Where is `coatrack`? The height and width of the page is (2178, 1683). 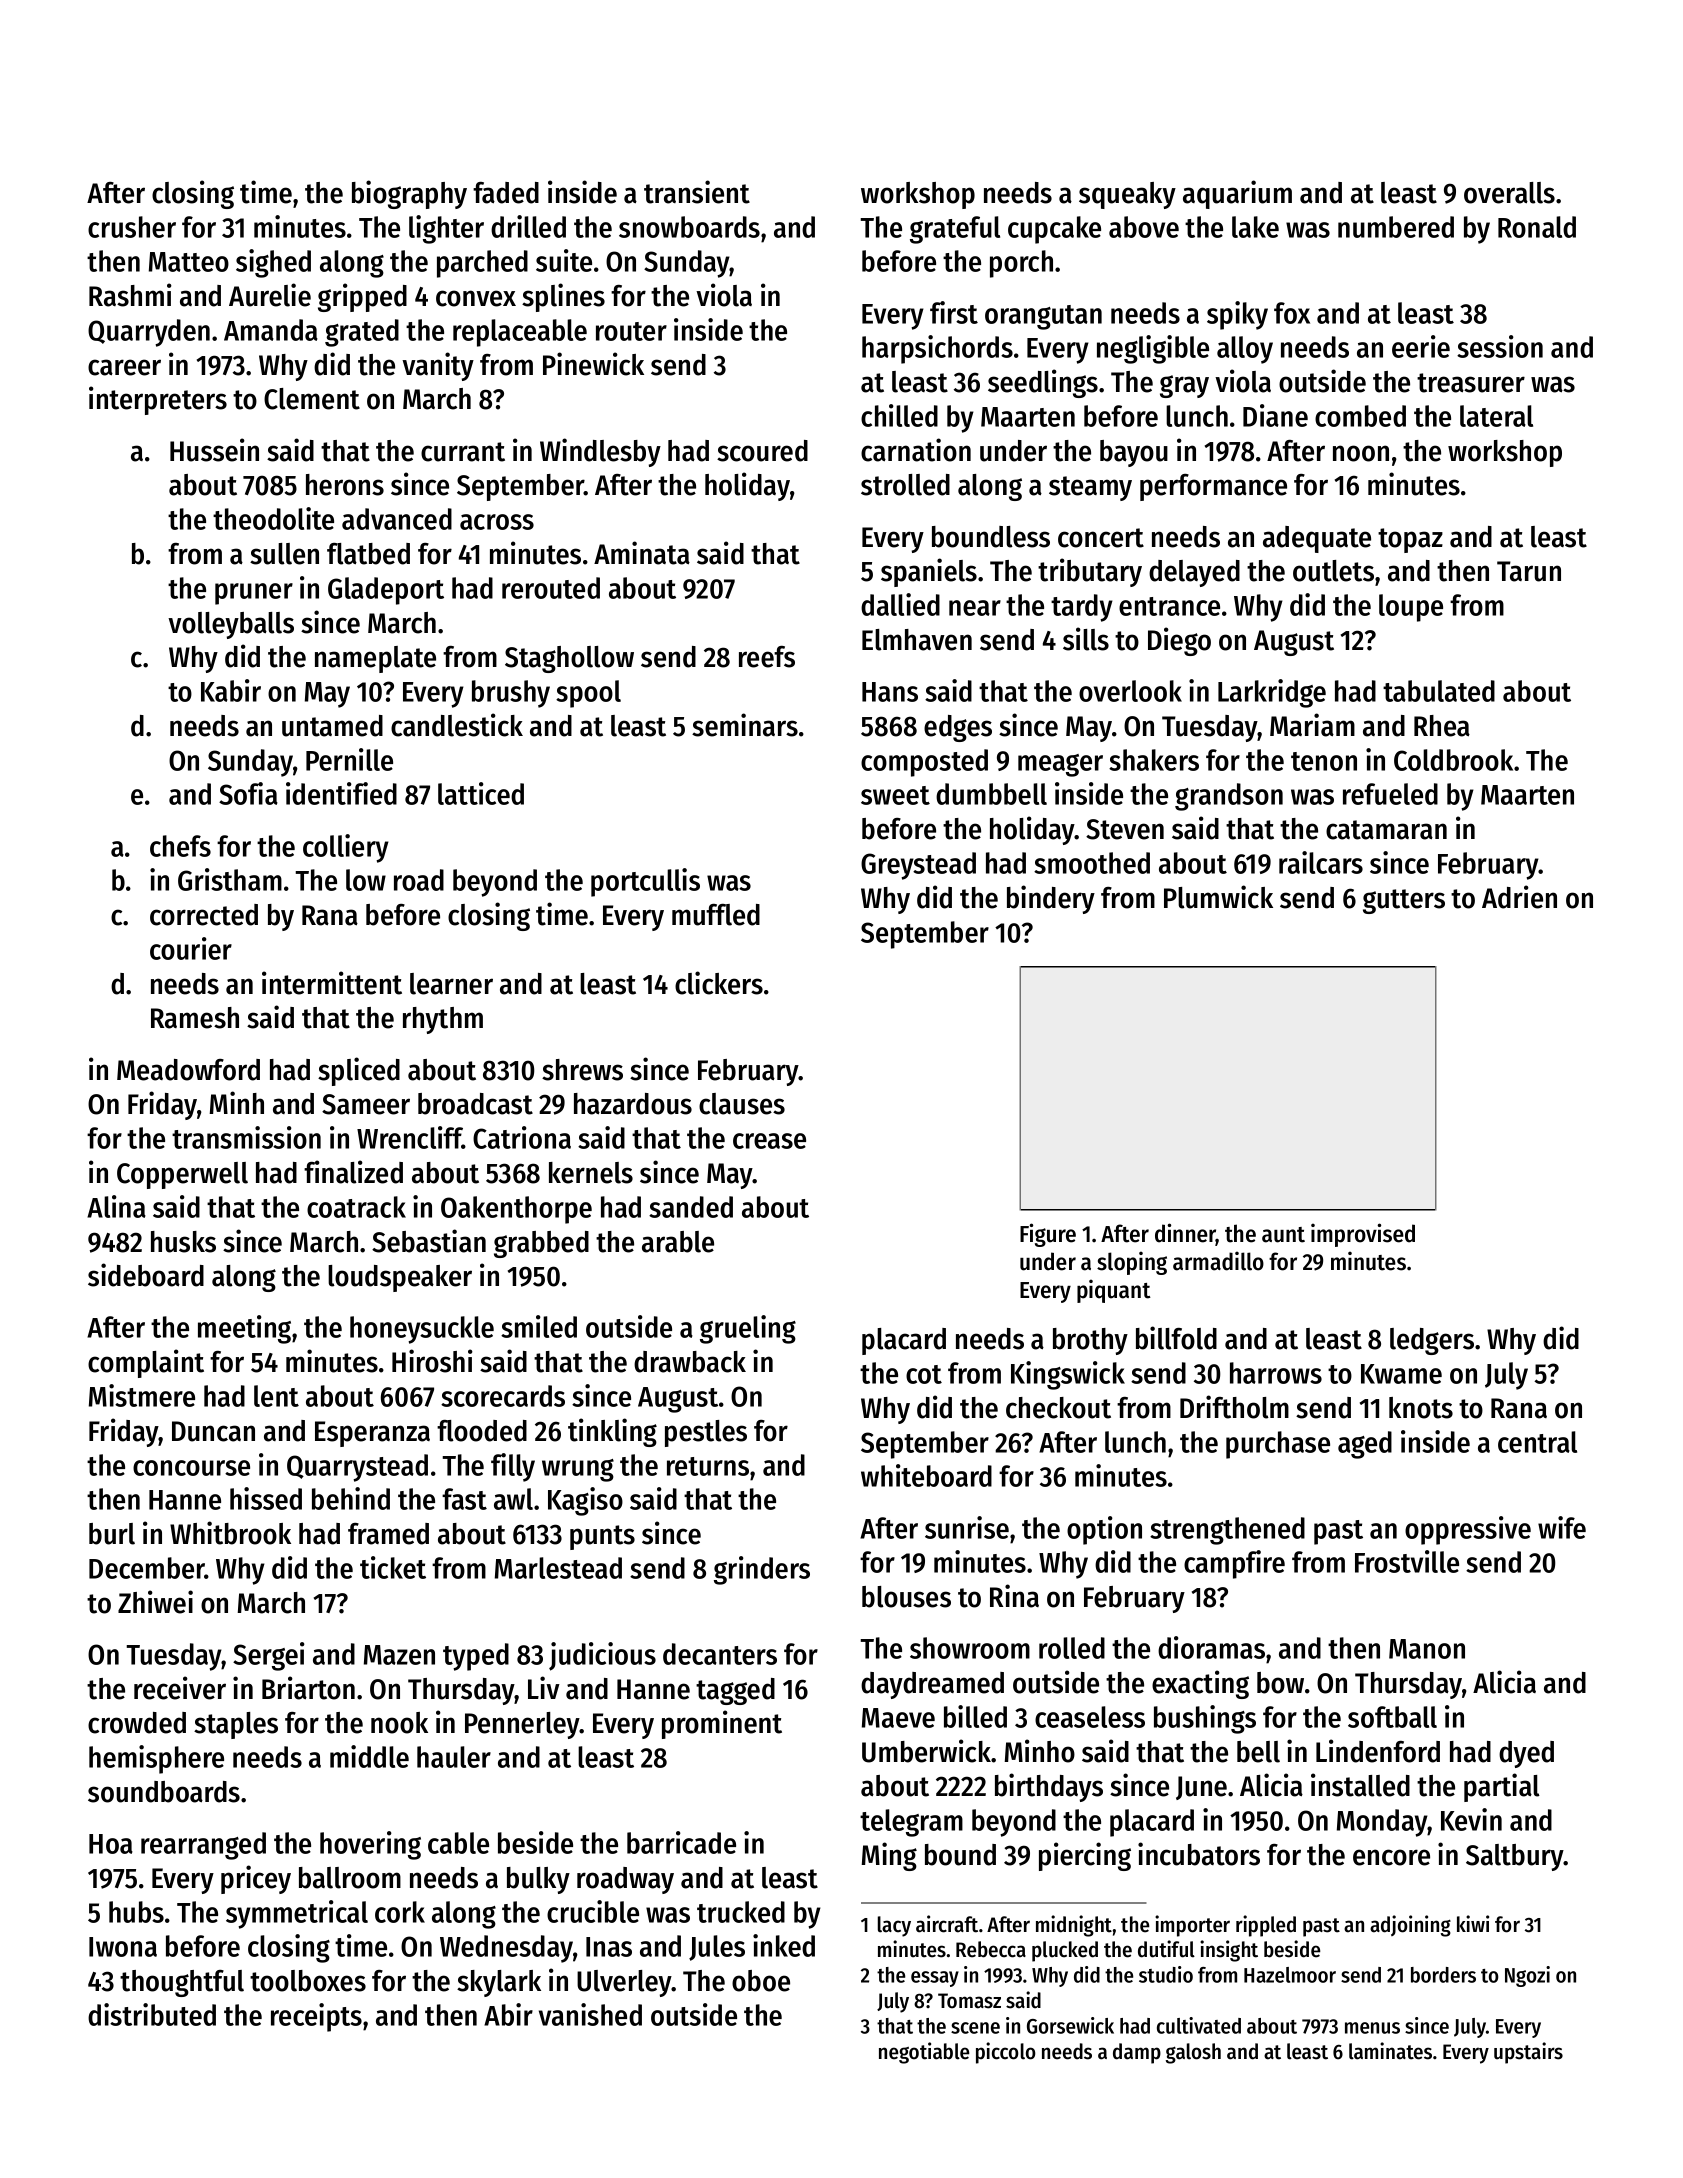
coatrack is located at coordinates (356, 1207).
